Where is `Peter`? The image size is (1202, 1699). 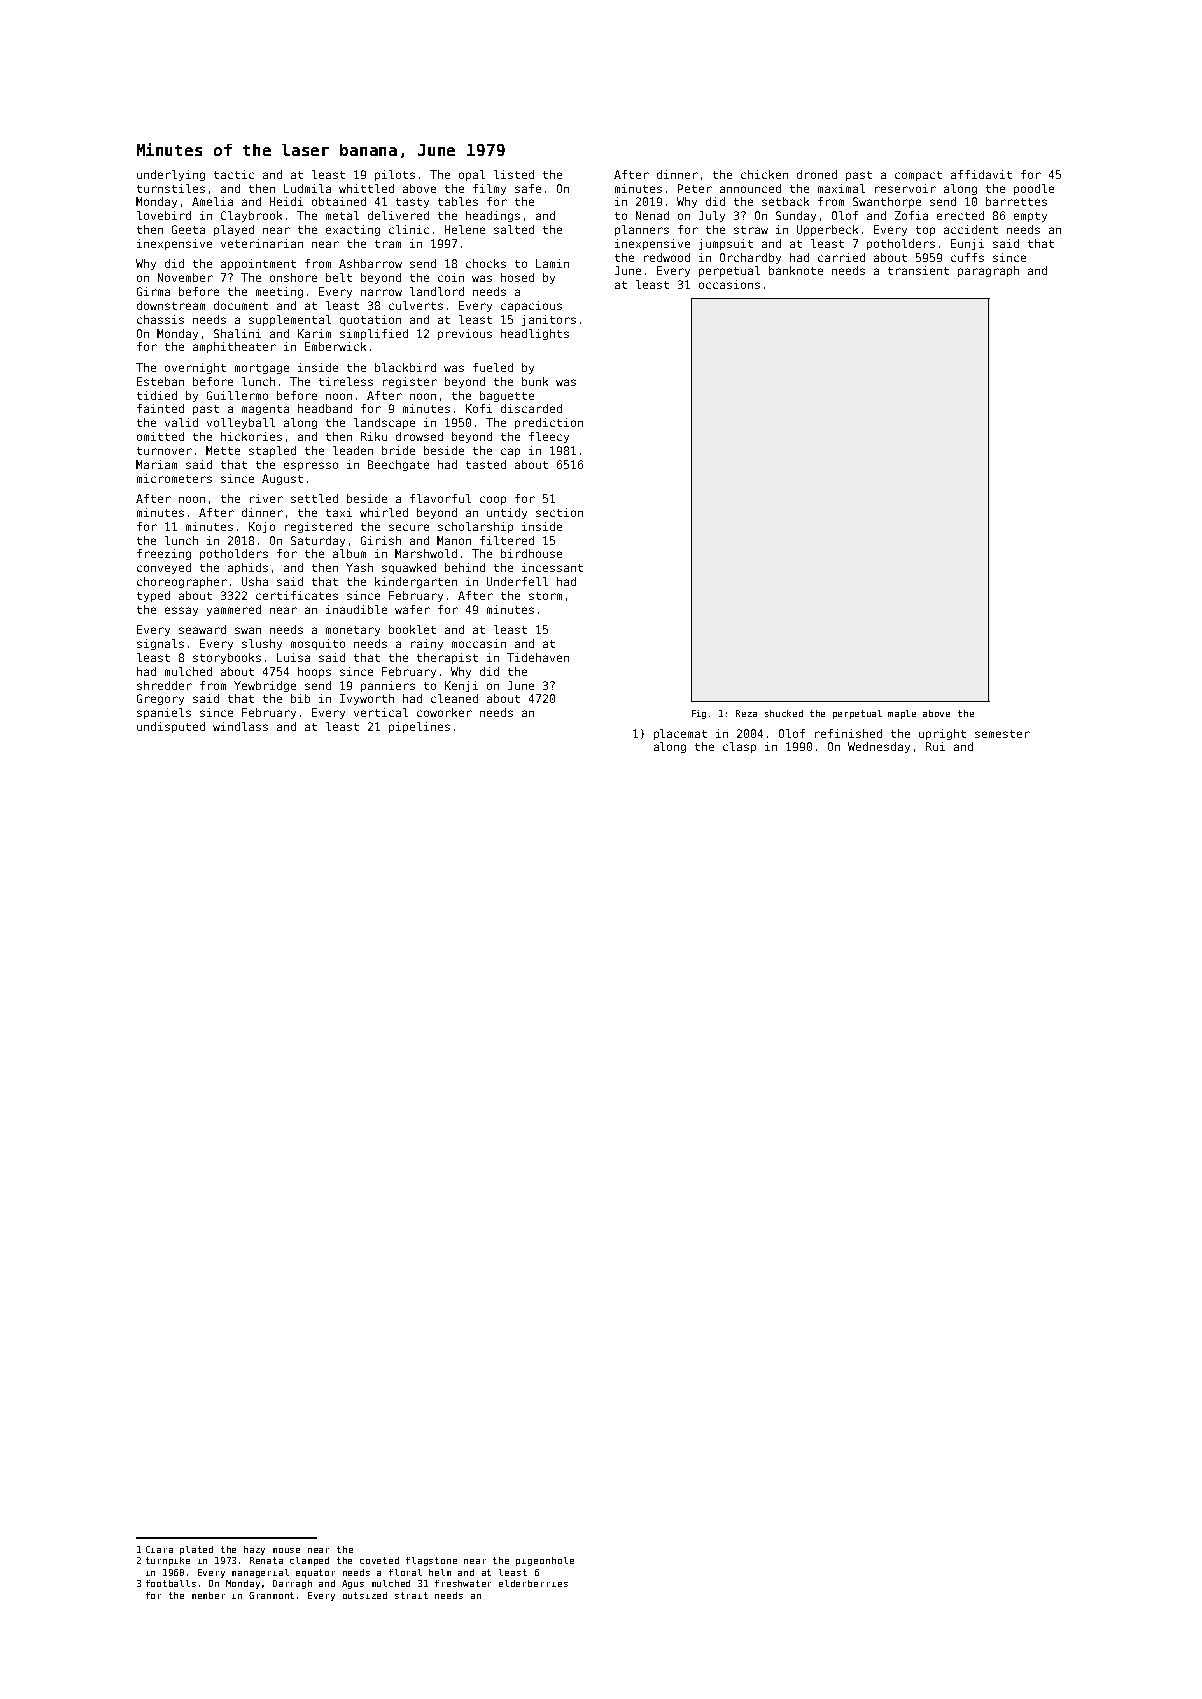
Peter is located at coordinates (695, 188).
